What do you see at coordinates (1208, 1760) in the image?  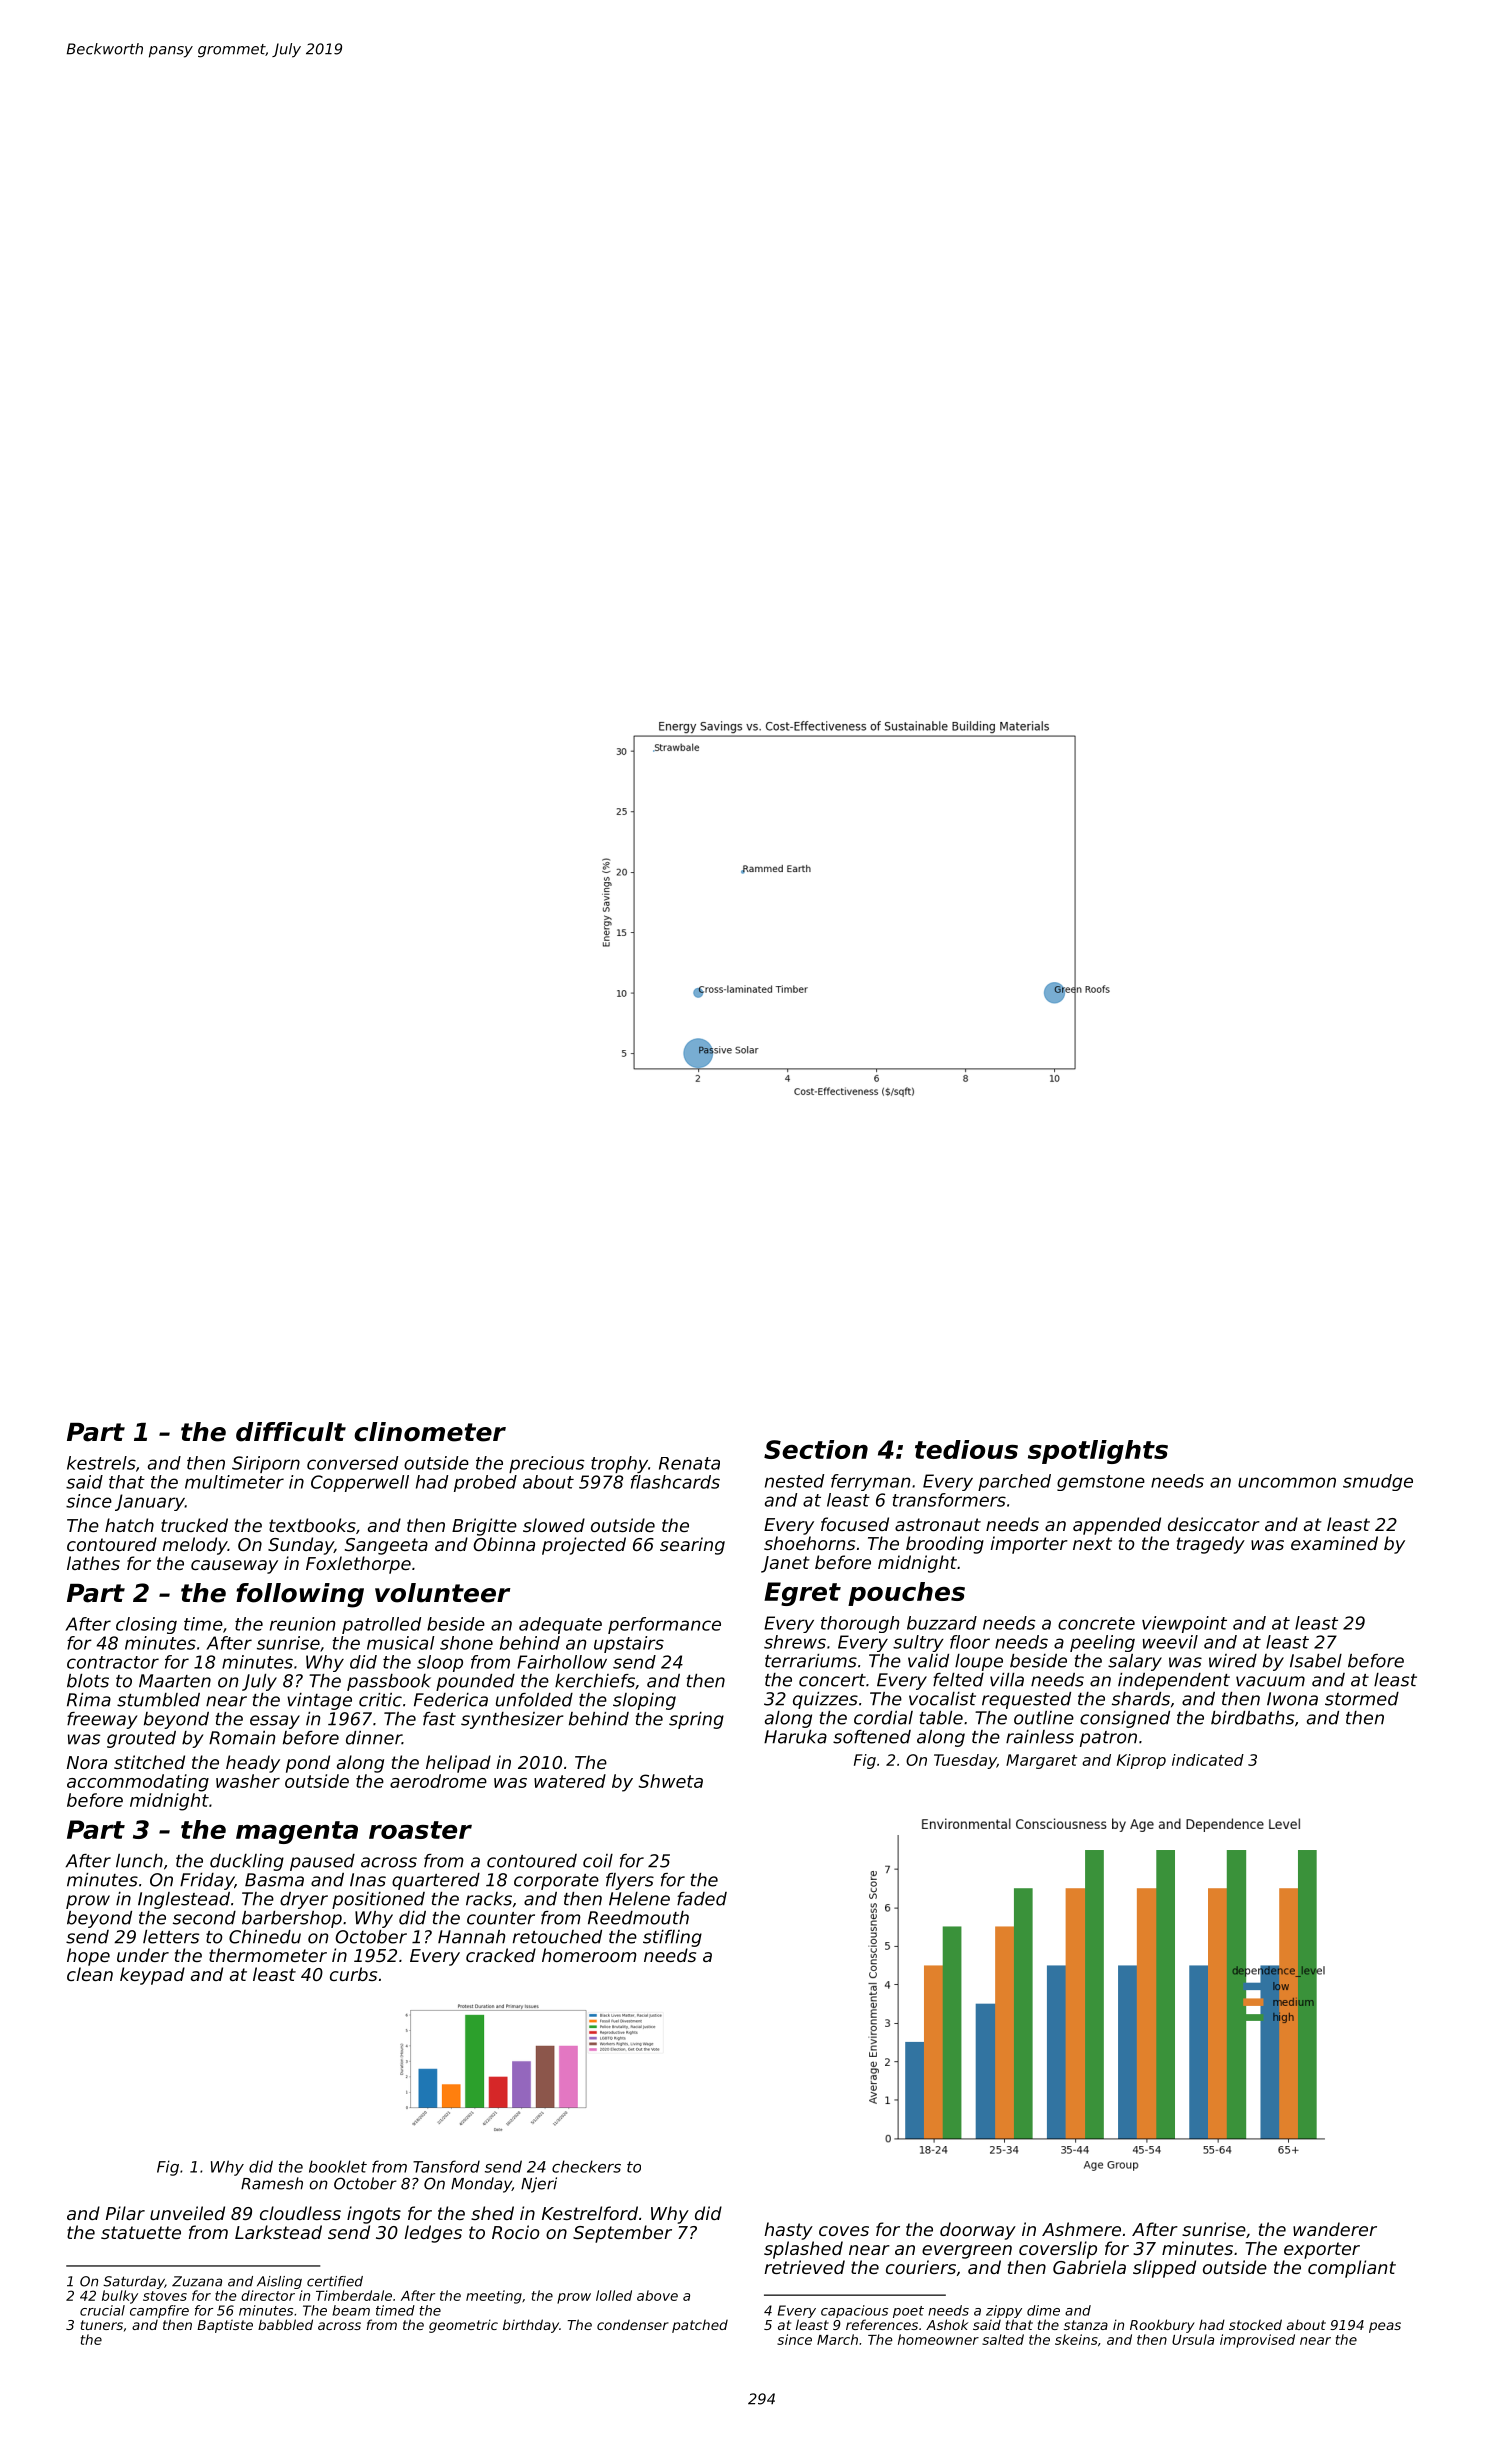 I see `indicated` at bounding box center [1208, 1760].
